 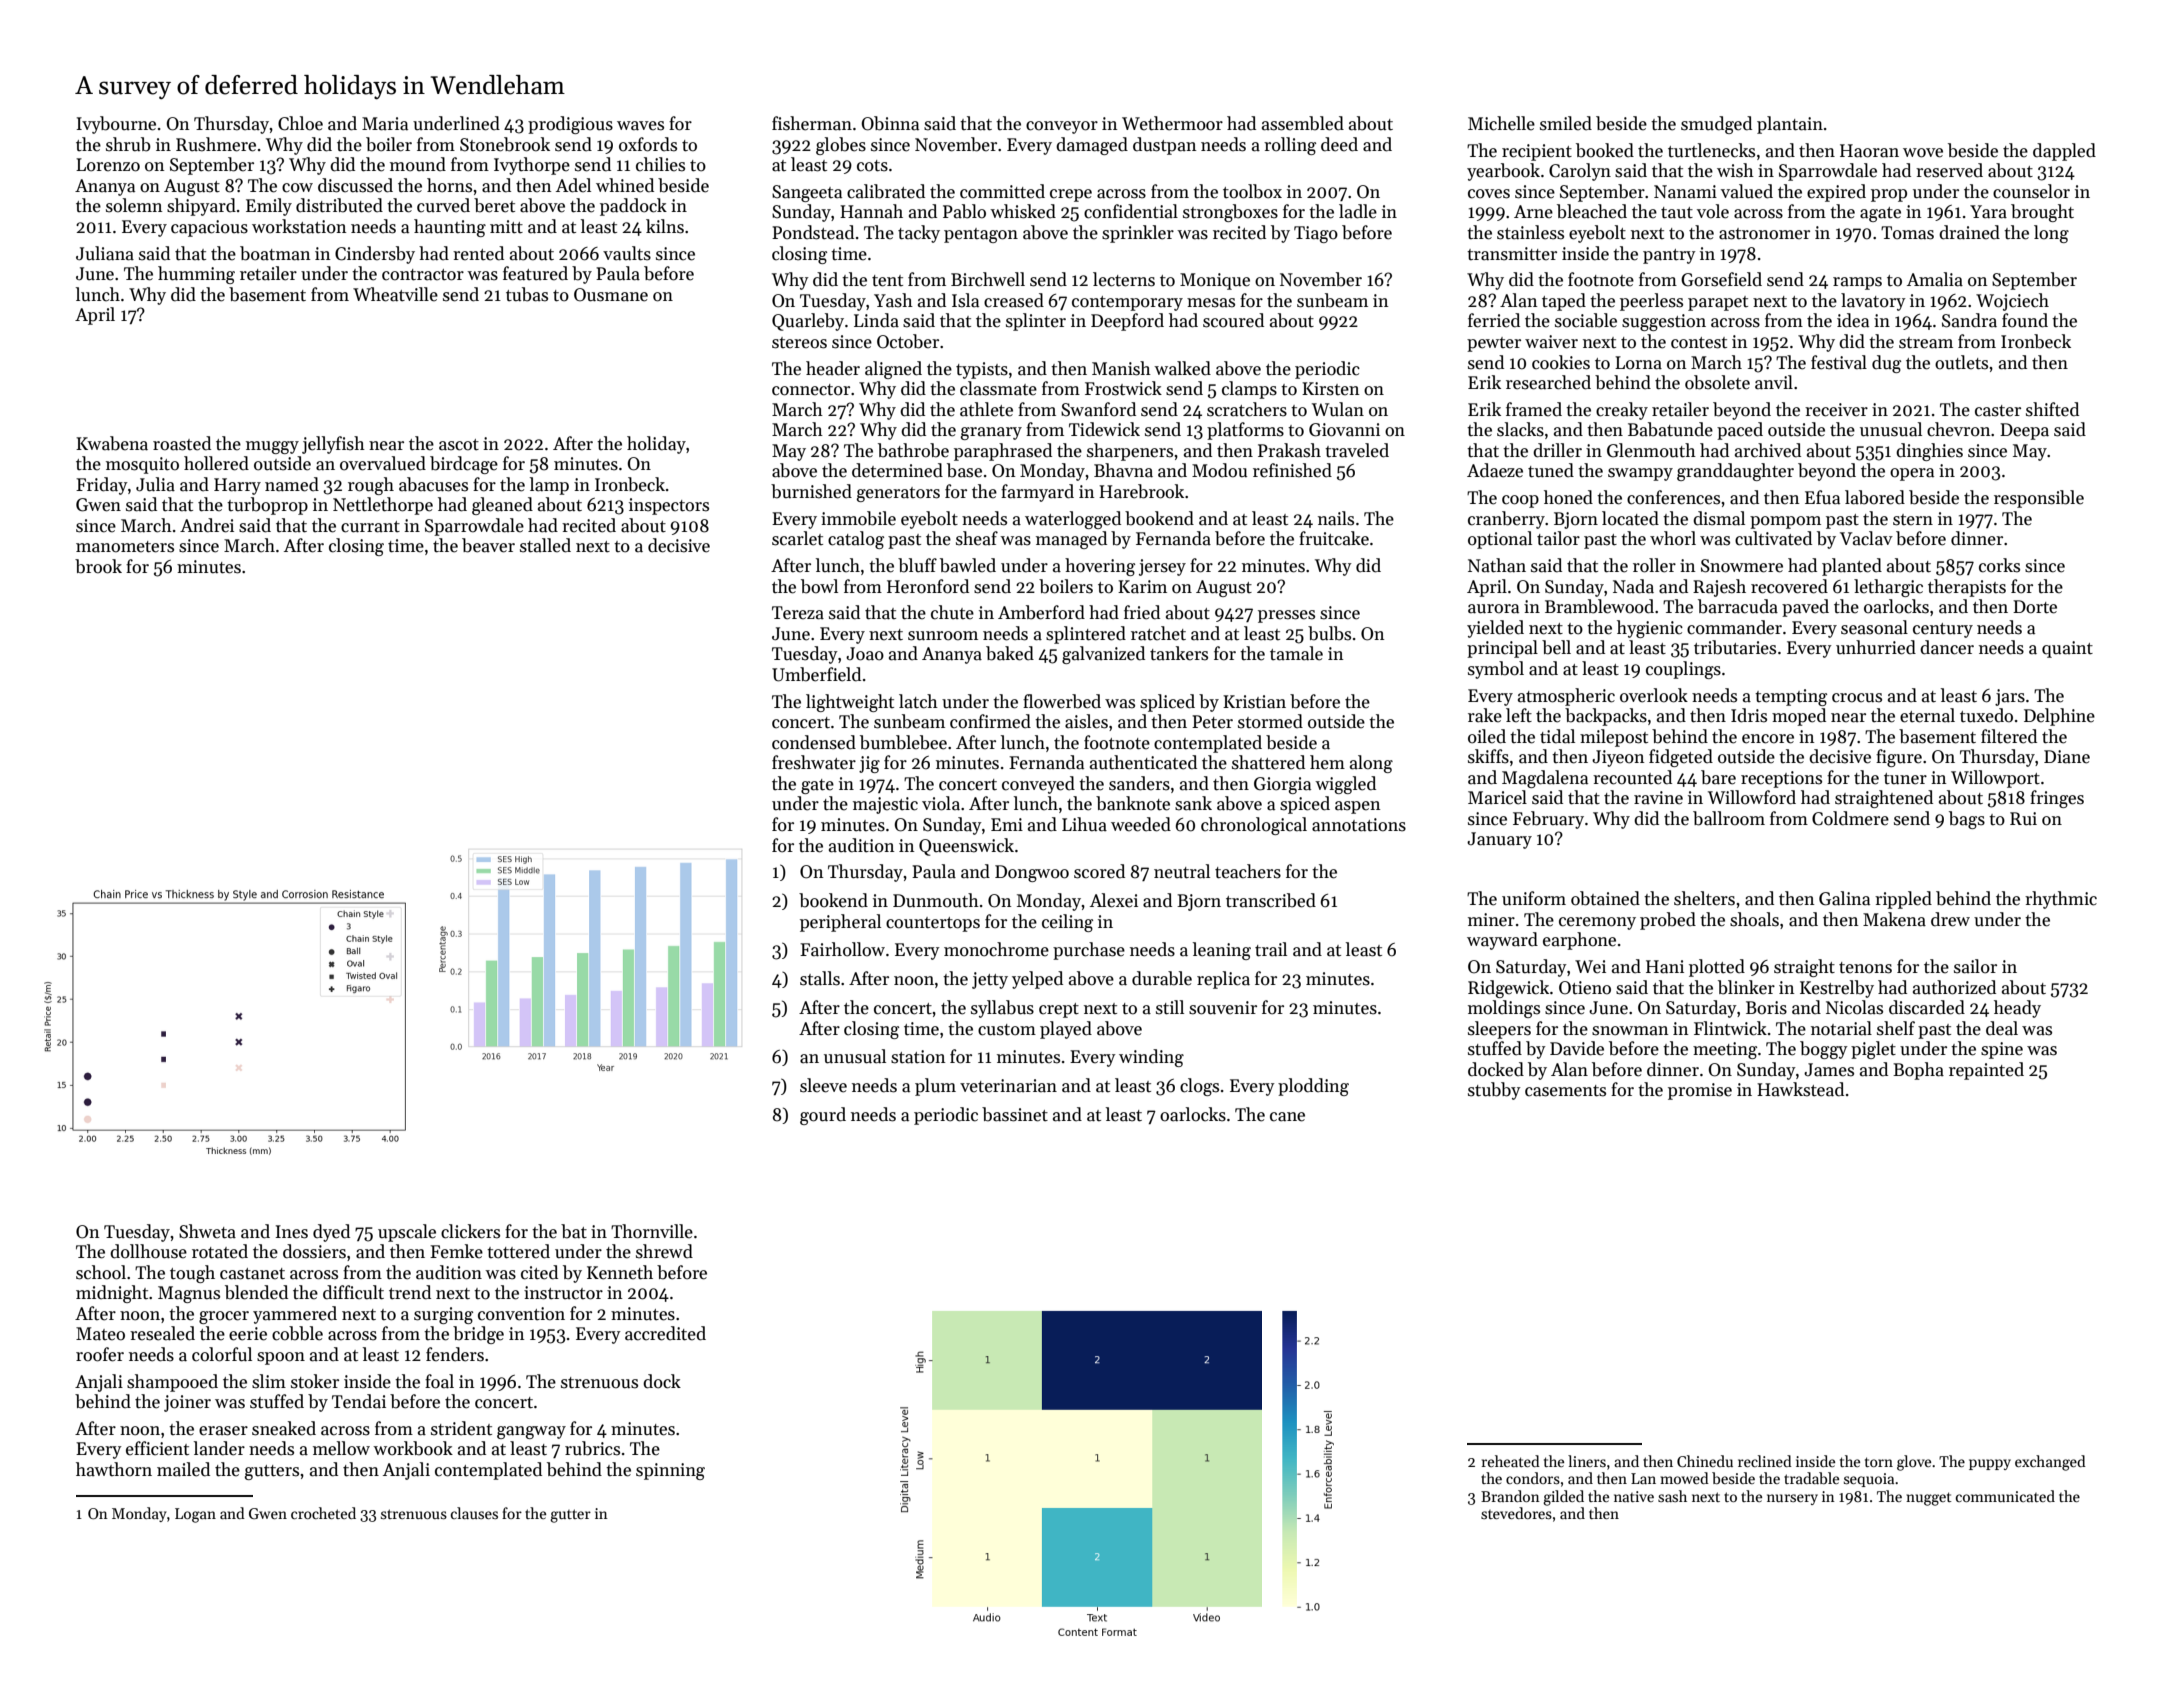 What do you see at coordinates (474, 1513) in the screenshot?
I see `clauses` at bounding box center [474, 1513].
